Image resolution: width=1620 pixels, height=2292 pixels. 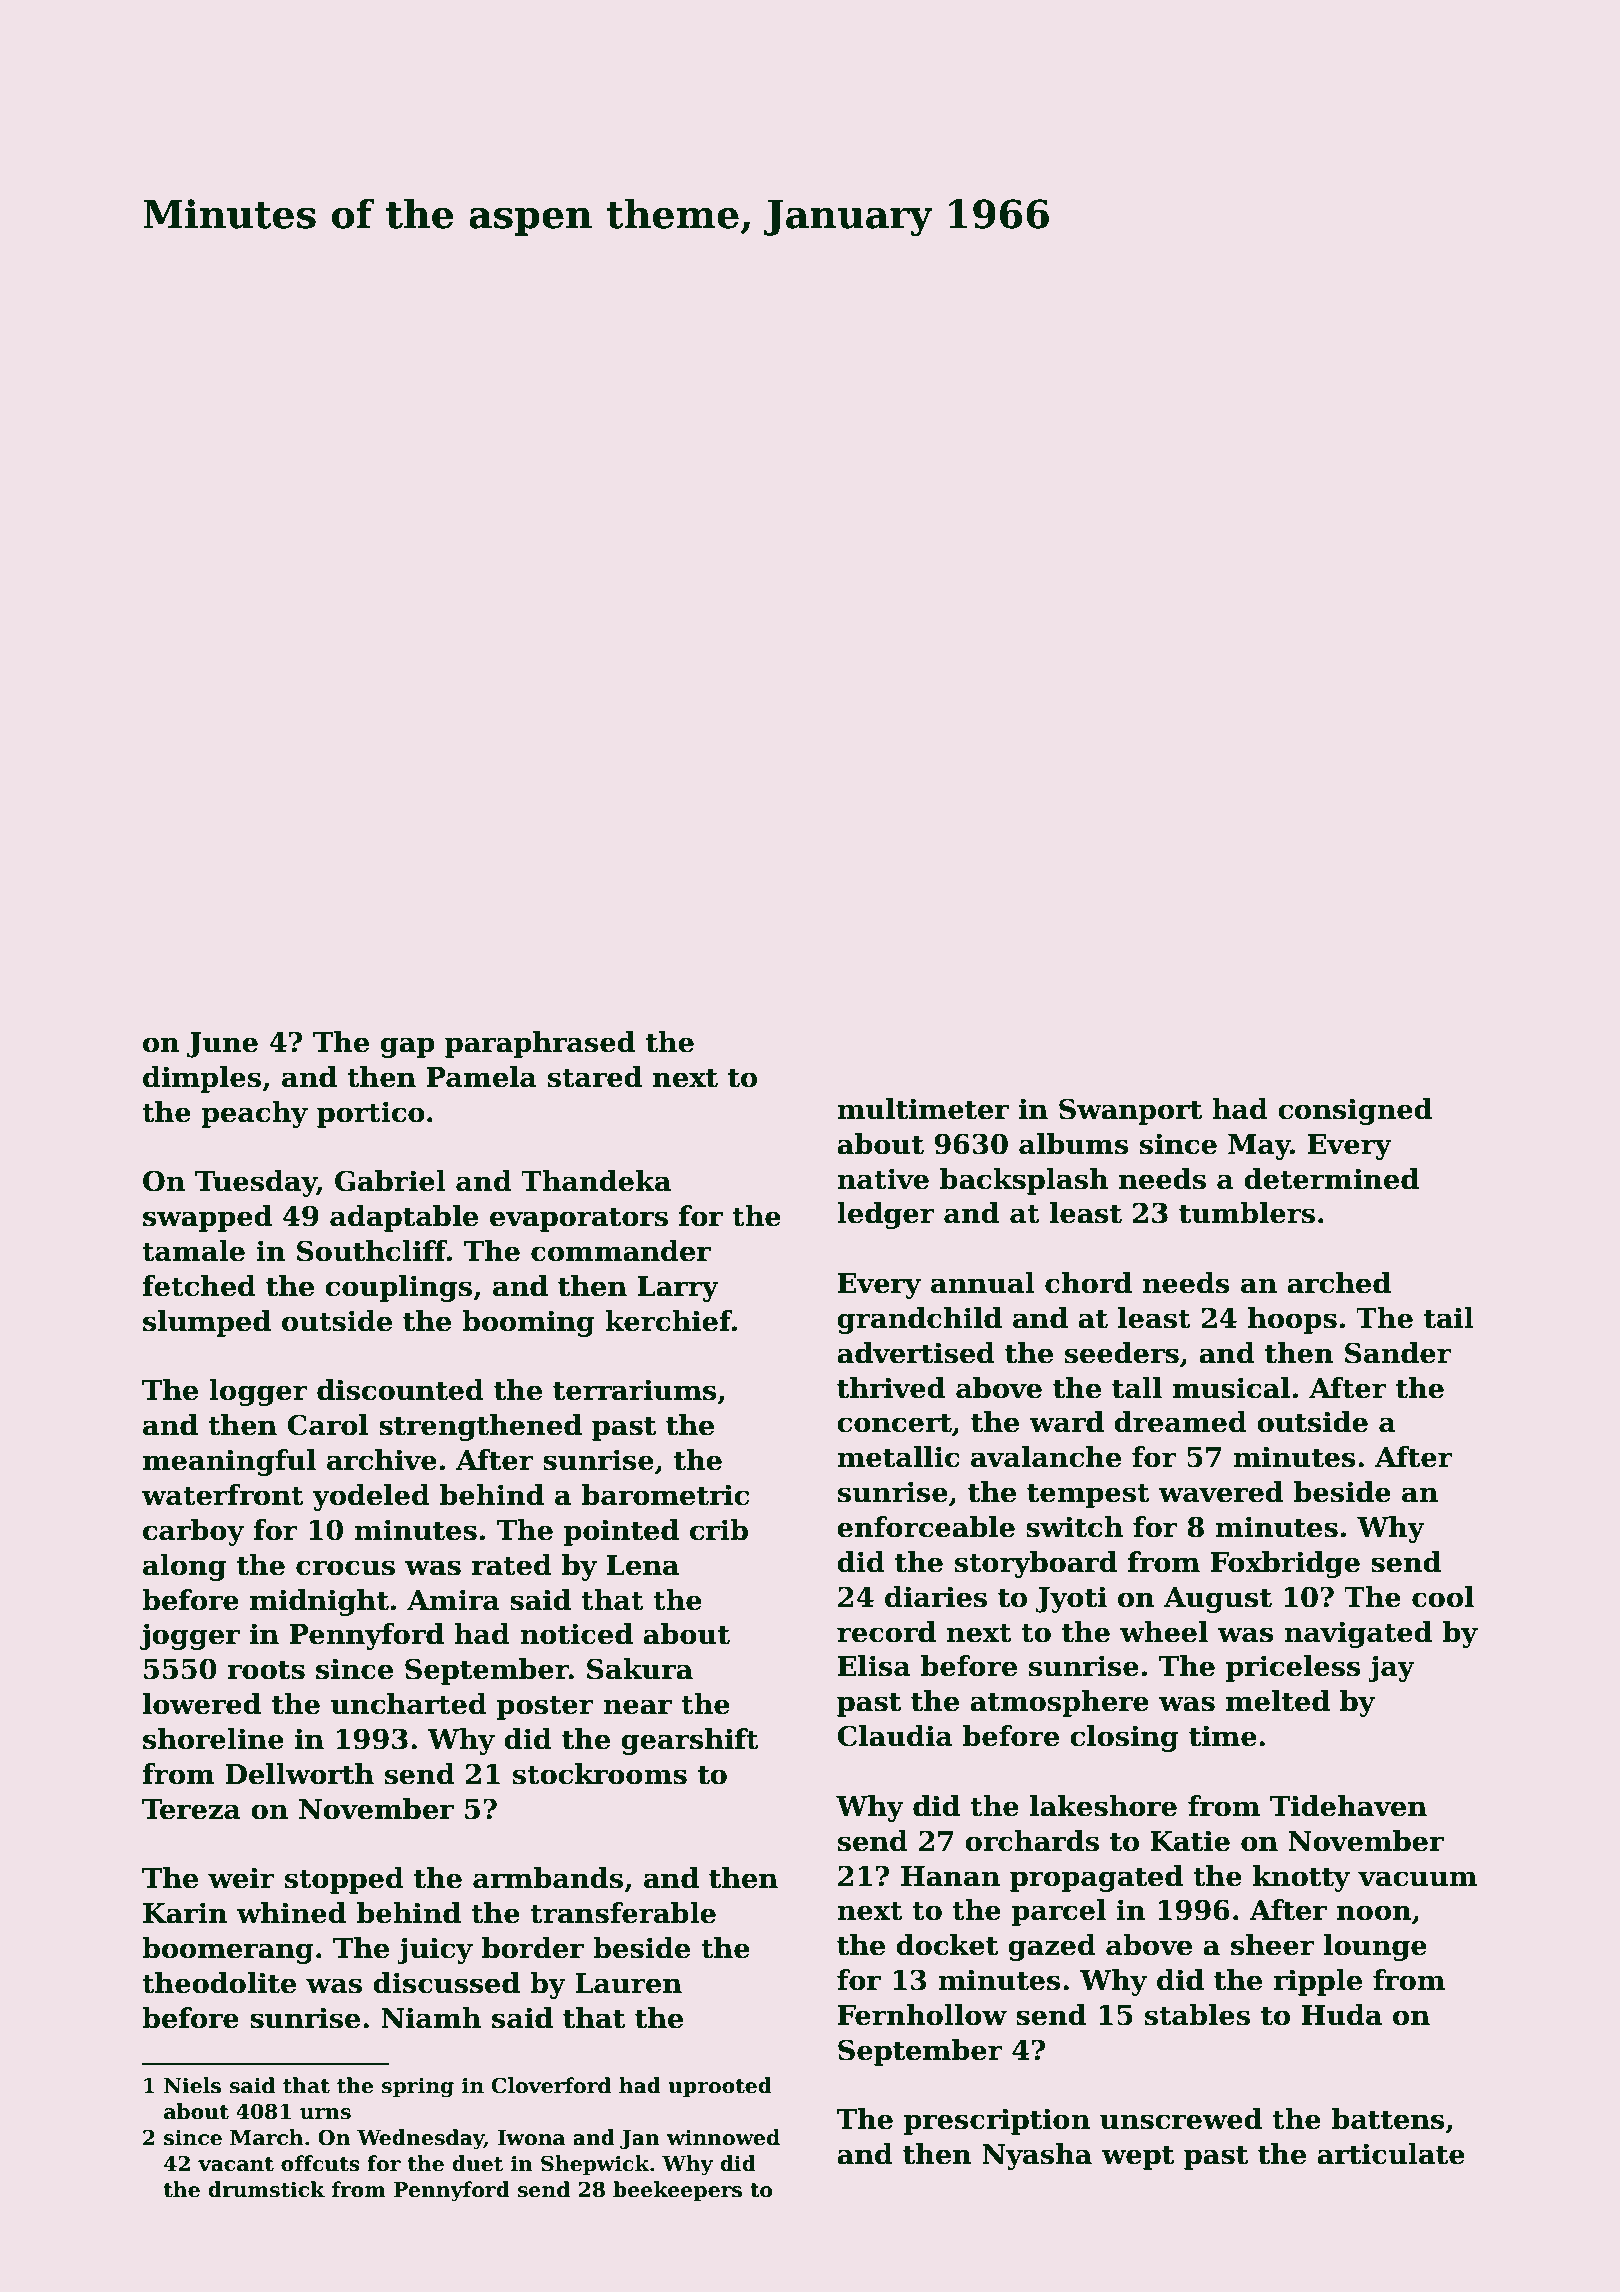 I want to click on consigned, so click(x=1355, y=1111).
